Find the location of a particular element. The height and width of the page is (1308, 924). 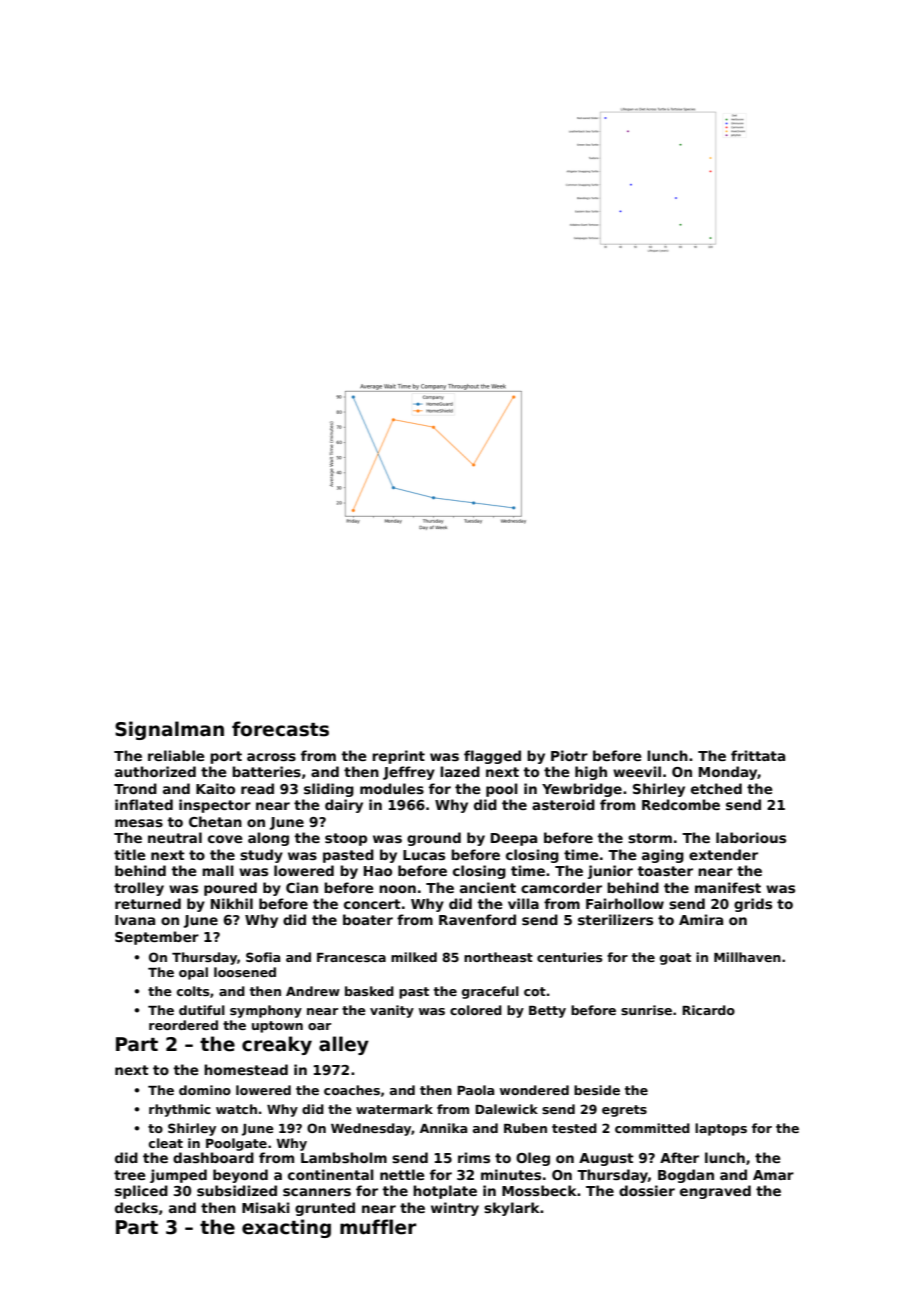

reordered is located at coordinates (183, 1025).
